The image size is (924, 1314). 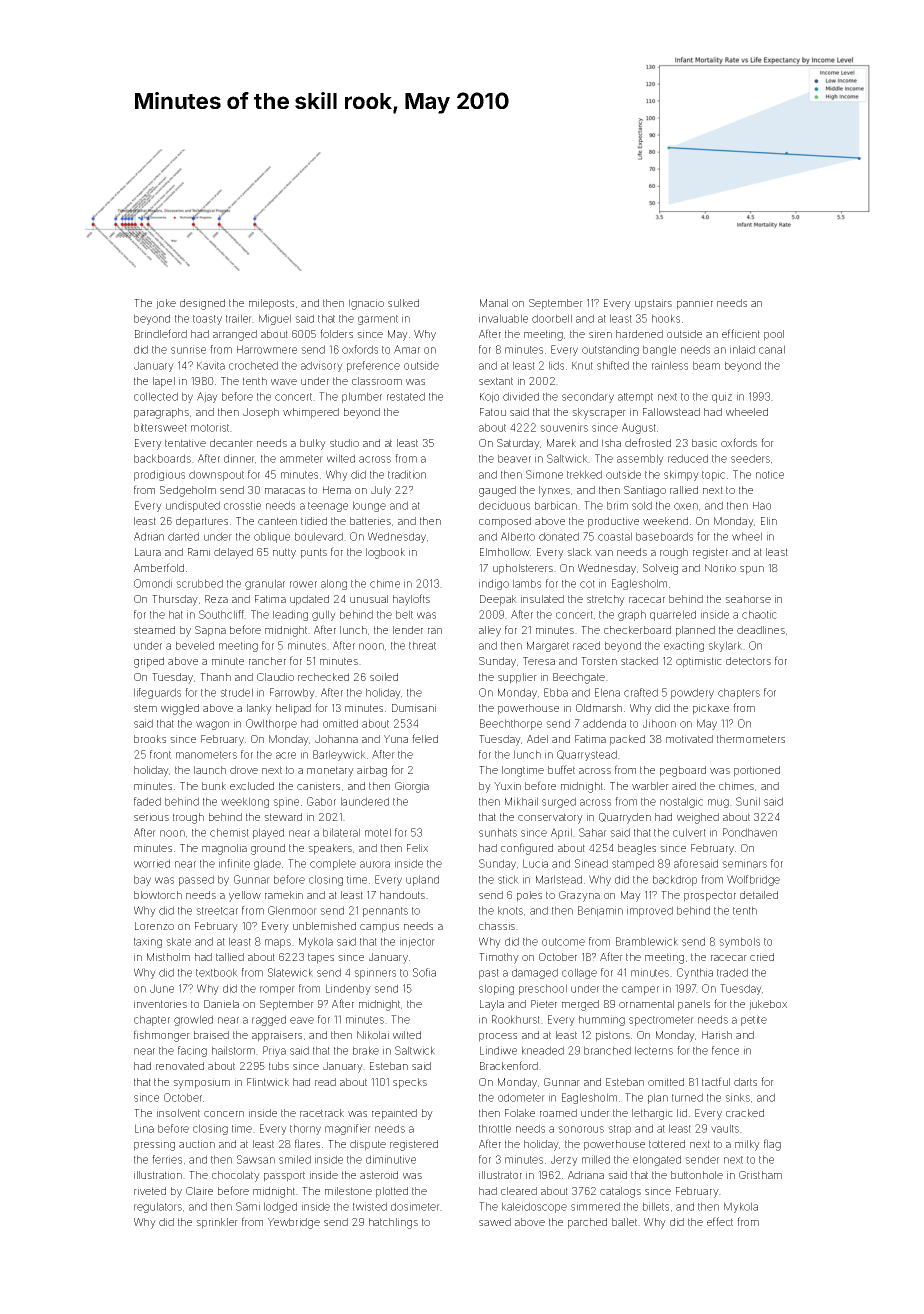 What do you see at coordinates (199, 583) in the screenshot?
I see `scrubbed` at bounding box center [199, 583].
